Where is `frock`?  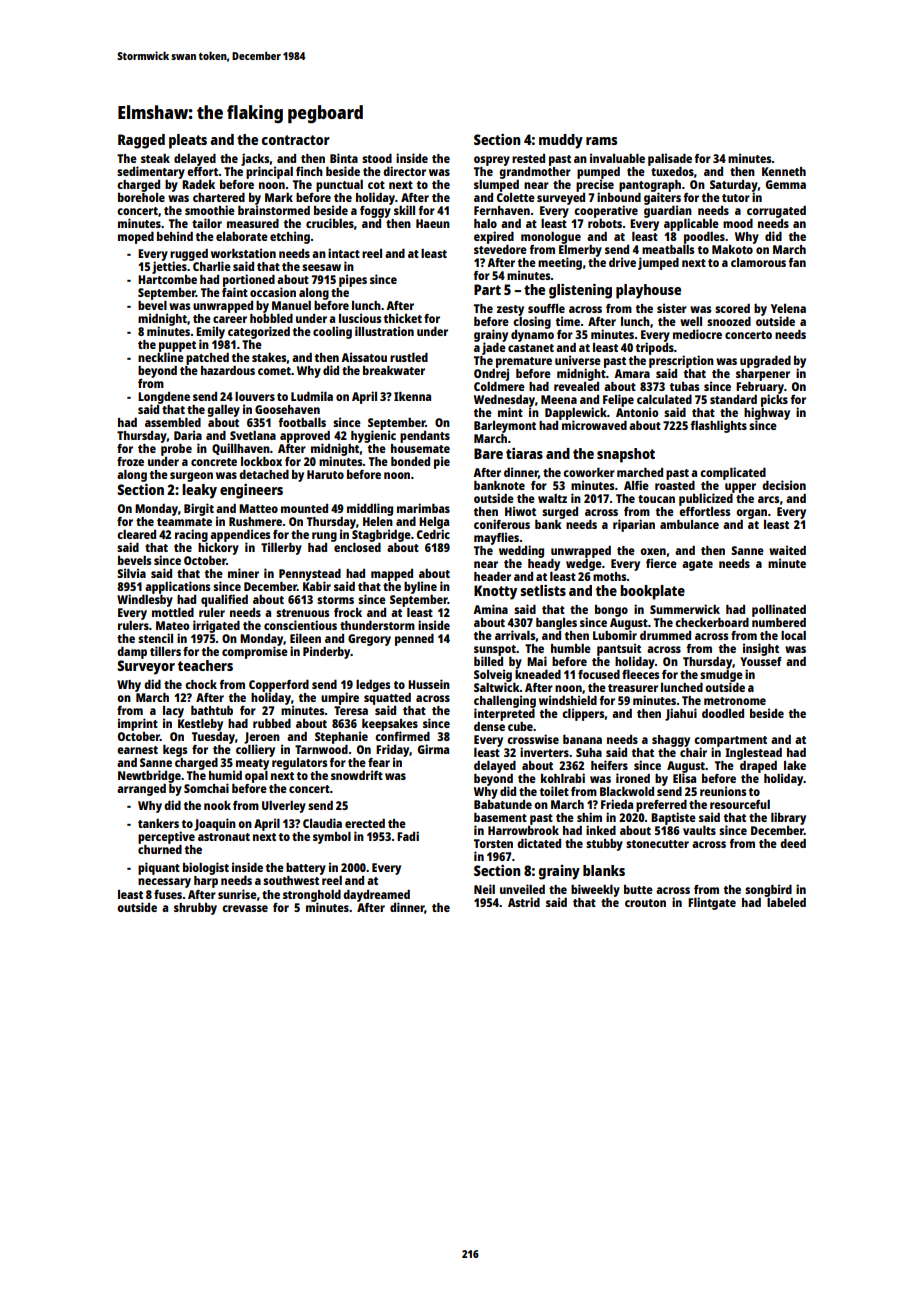 frock is located at coordinates (348, 612).
